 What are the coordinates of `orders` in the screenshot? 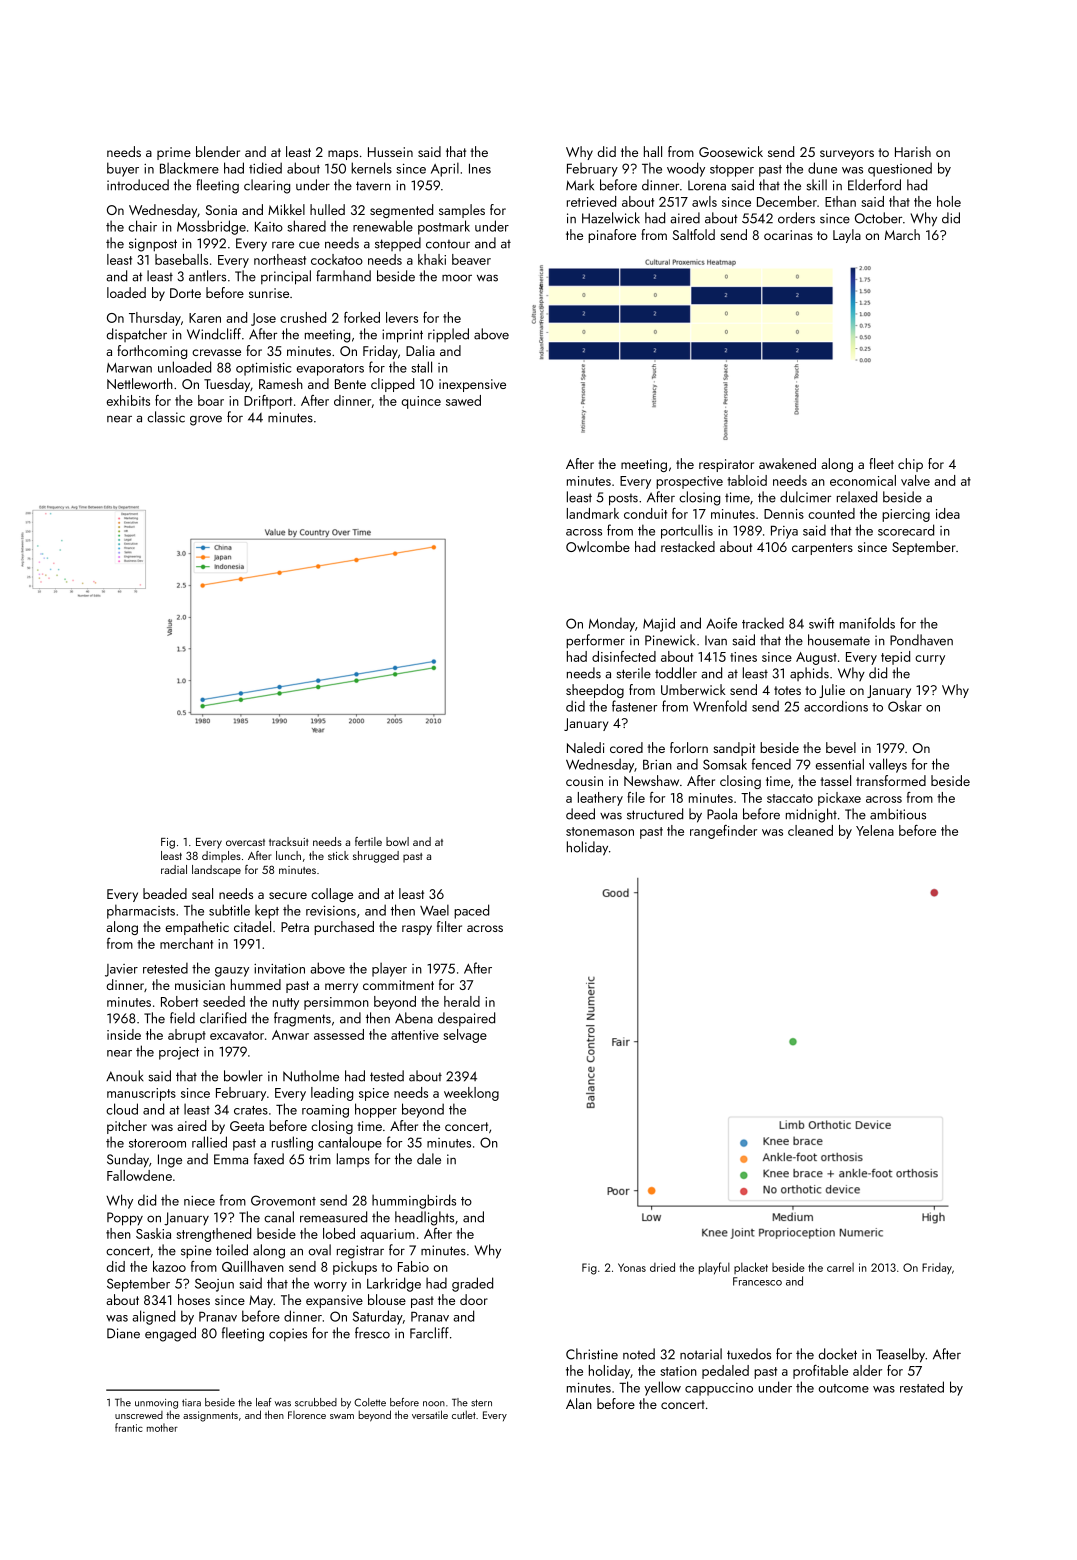 It's located at (796, 218).
